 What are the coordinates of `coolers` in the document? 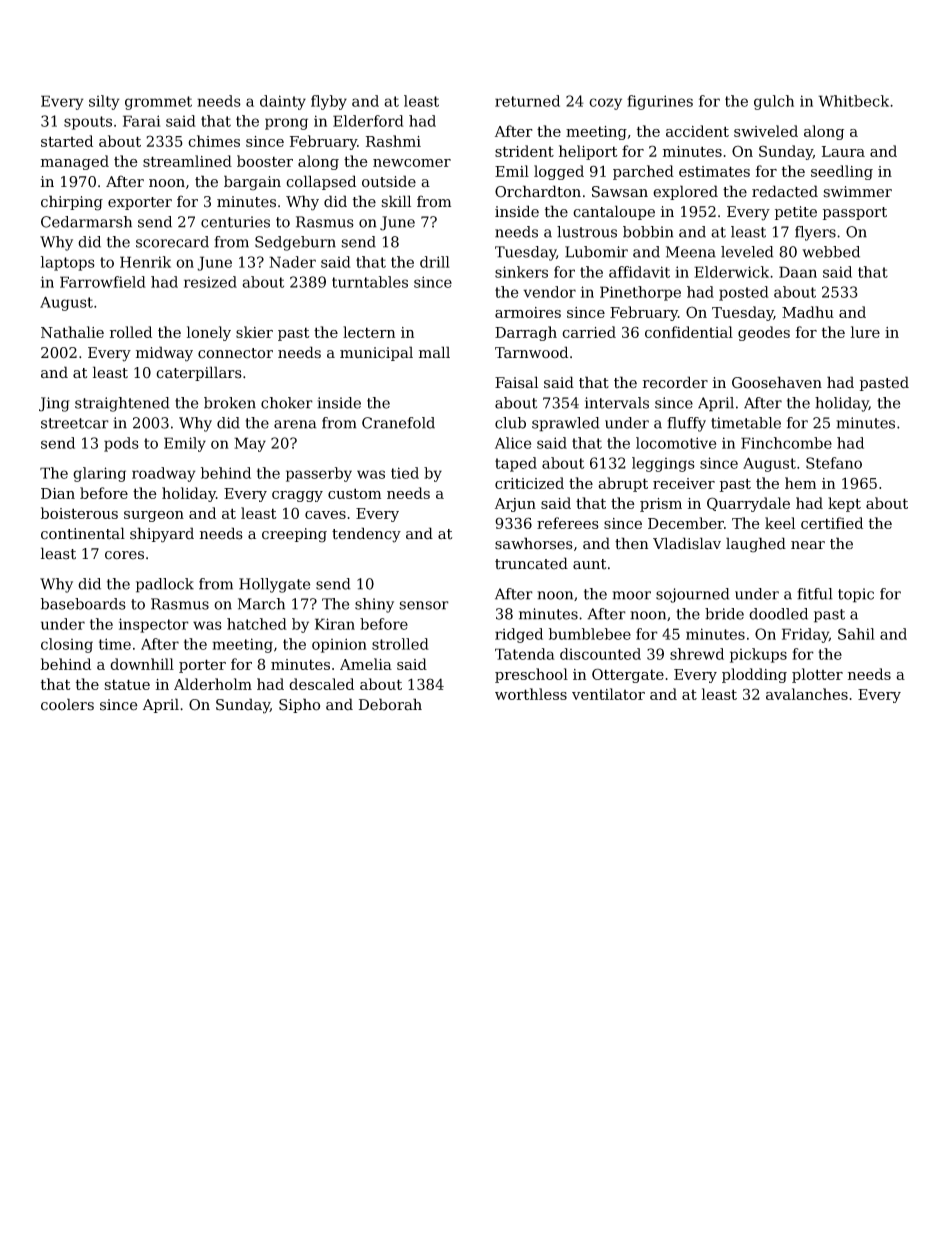 It's located at (67, 704).
